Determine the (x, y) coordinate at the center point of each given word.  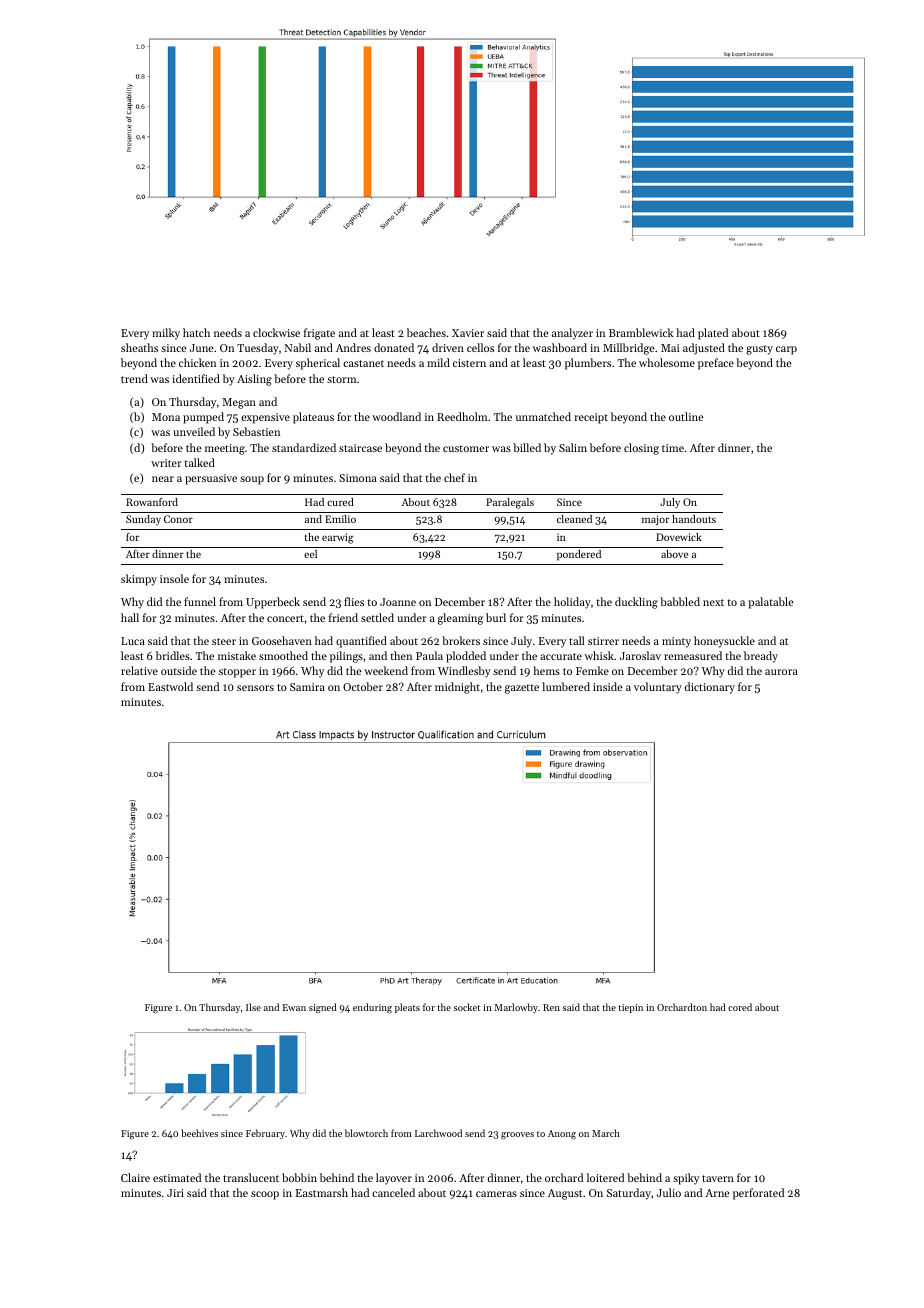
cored (740, 1007)
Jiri (175, 1193)
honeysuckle (724, 642)
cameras (496, 1194)
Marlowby (516, 1008)
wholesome (667, 362)
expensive (265, 418)
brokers (461, 640)
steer (224, 641)
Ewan (294, 1007)
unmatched (543, 416)
